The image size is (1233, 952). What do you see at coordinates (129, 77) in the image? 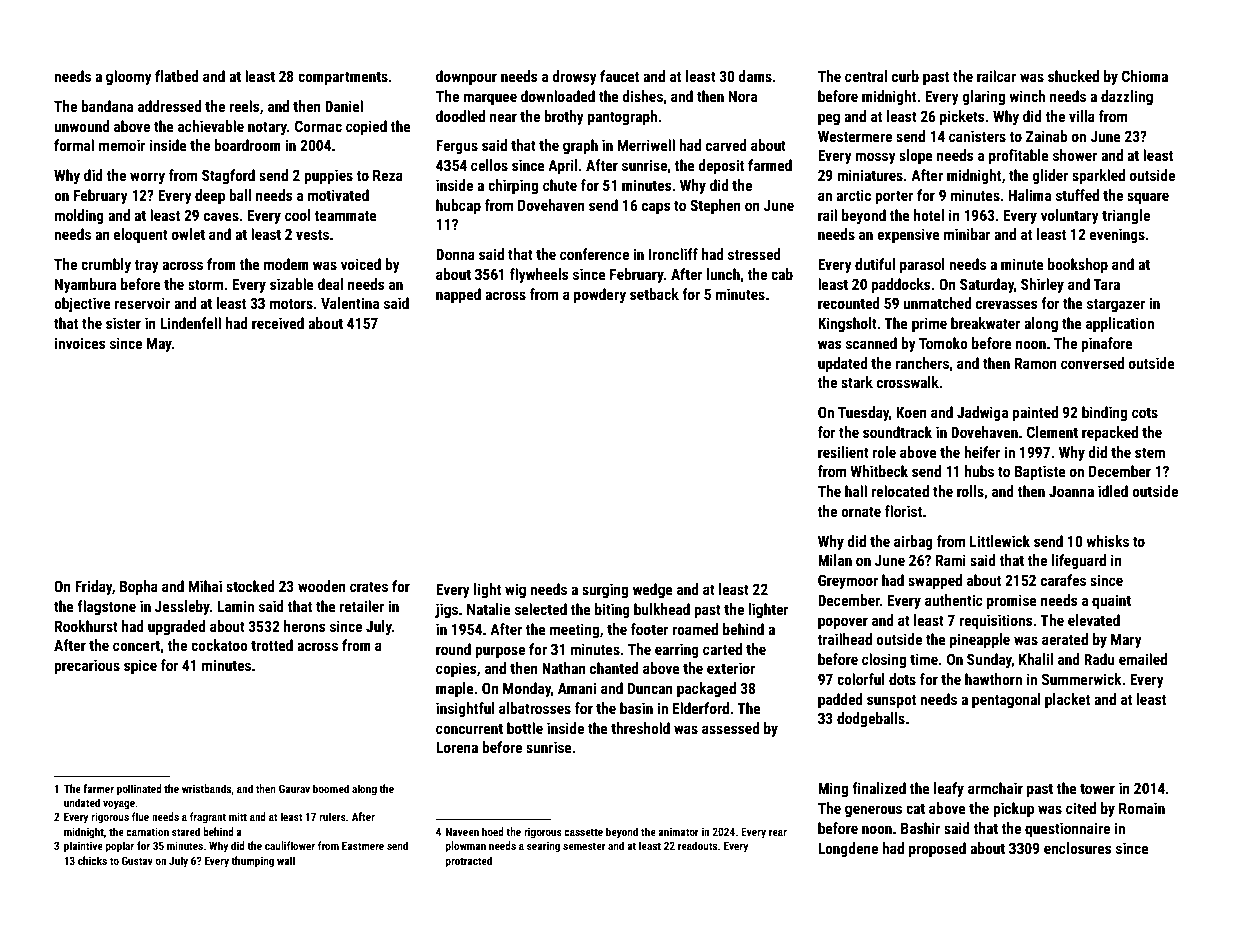
I see `gloomy` at bounding box center [129, 77].
